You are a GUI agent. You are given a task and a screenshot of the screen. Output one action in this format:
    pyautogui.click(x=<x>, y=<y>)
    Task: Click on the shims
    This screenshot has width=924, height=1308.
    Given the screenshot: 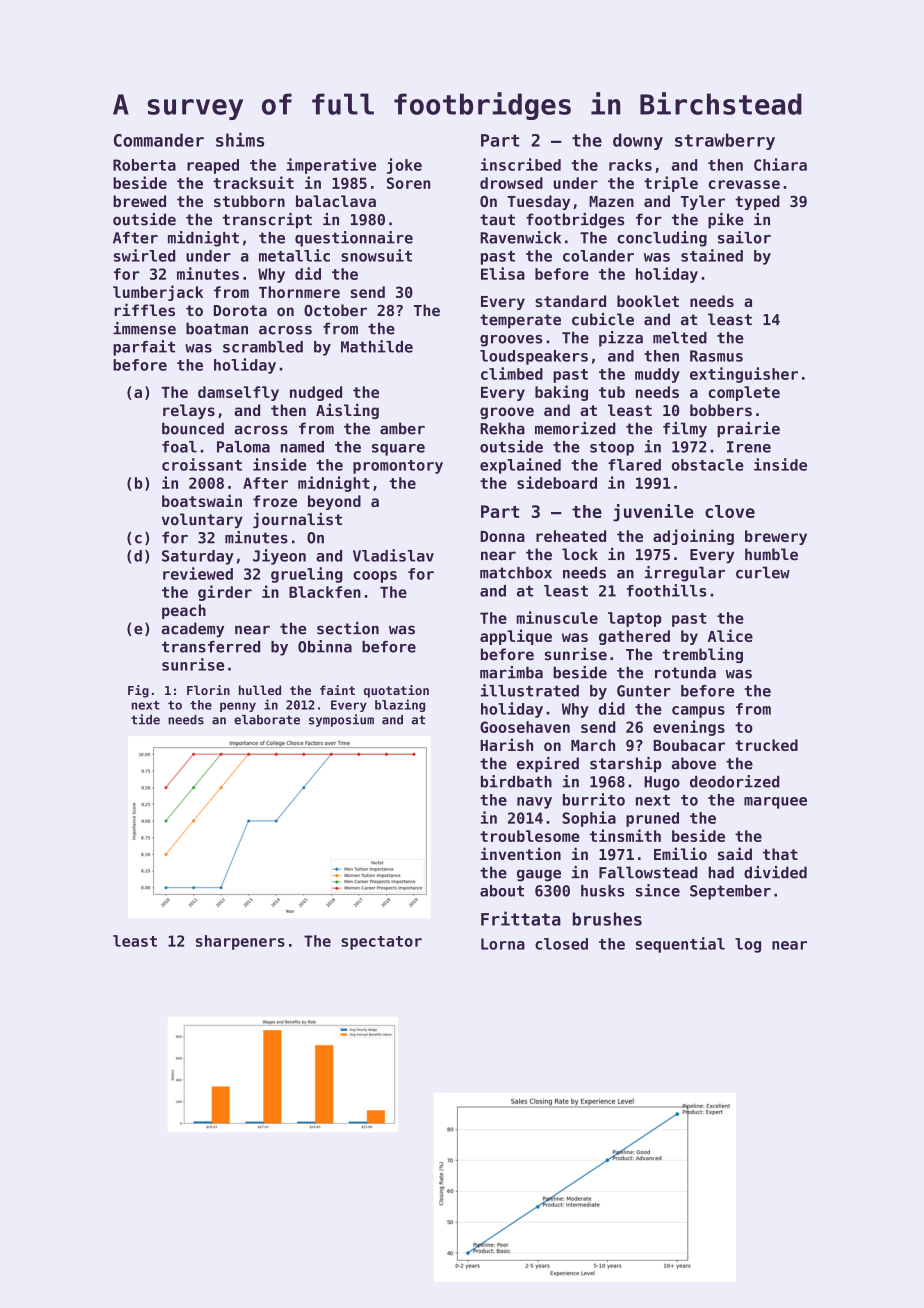 What is the action you would take?
    pyautogui.click(x=240, y=139)
